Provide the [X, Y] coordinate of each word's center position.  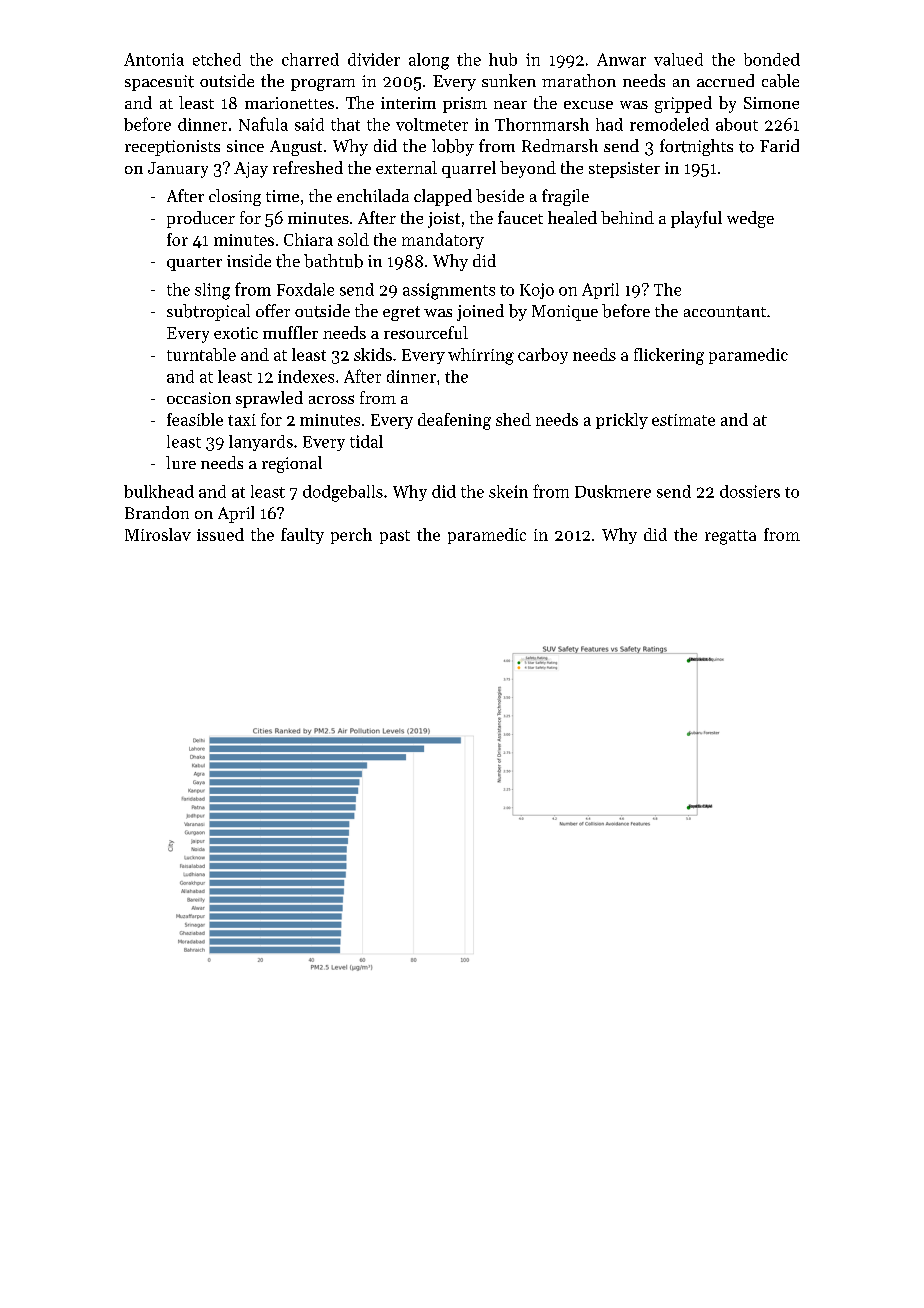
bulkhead [159, 491]
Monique [565, 313]
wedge [750, 219]
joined [480, 312]
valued [678, 59]
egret [401, 313]
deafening [454, 421]
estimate [683, 420]
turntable [201, 354]
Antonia [154, 59]
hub [503, 59]
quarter [194, 264]
